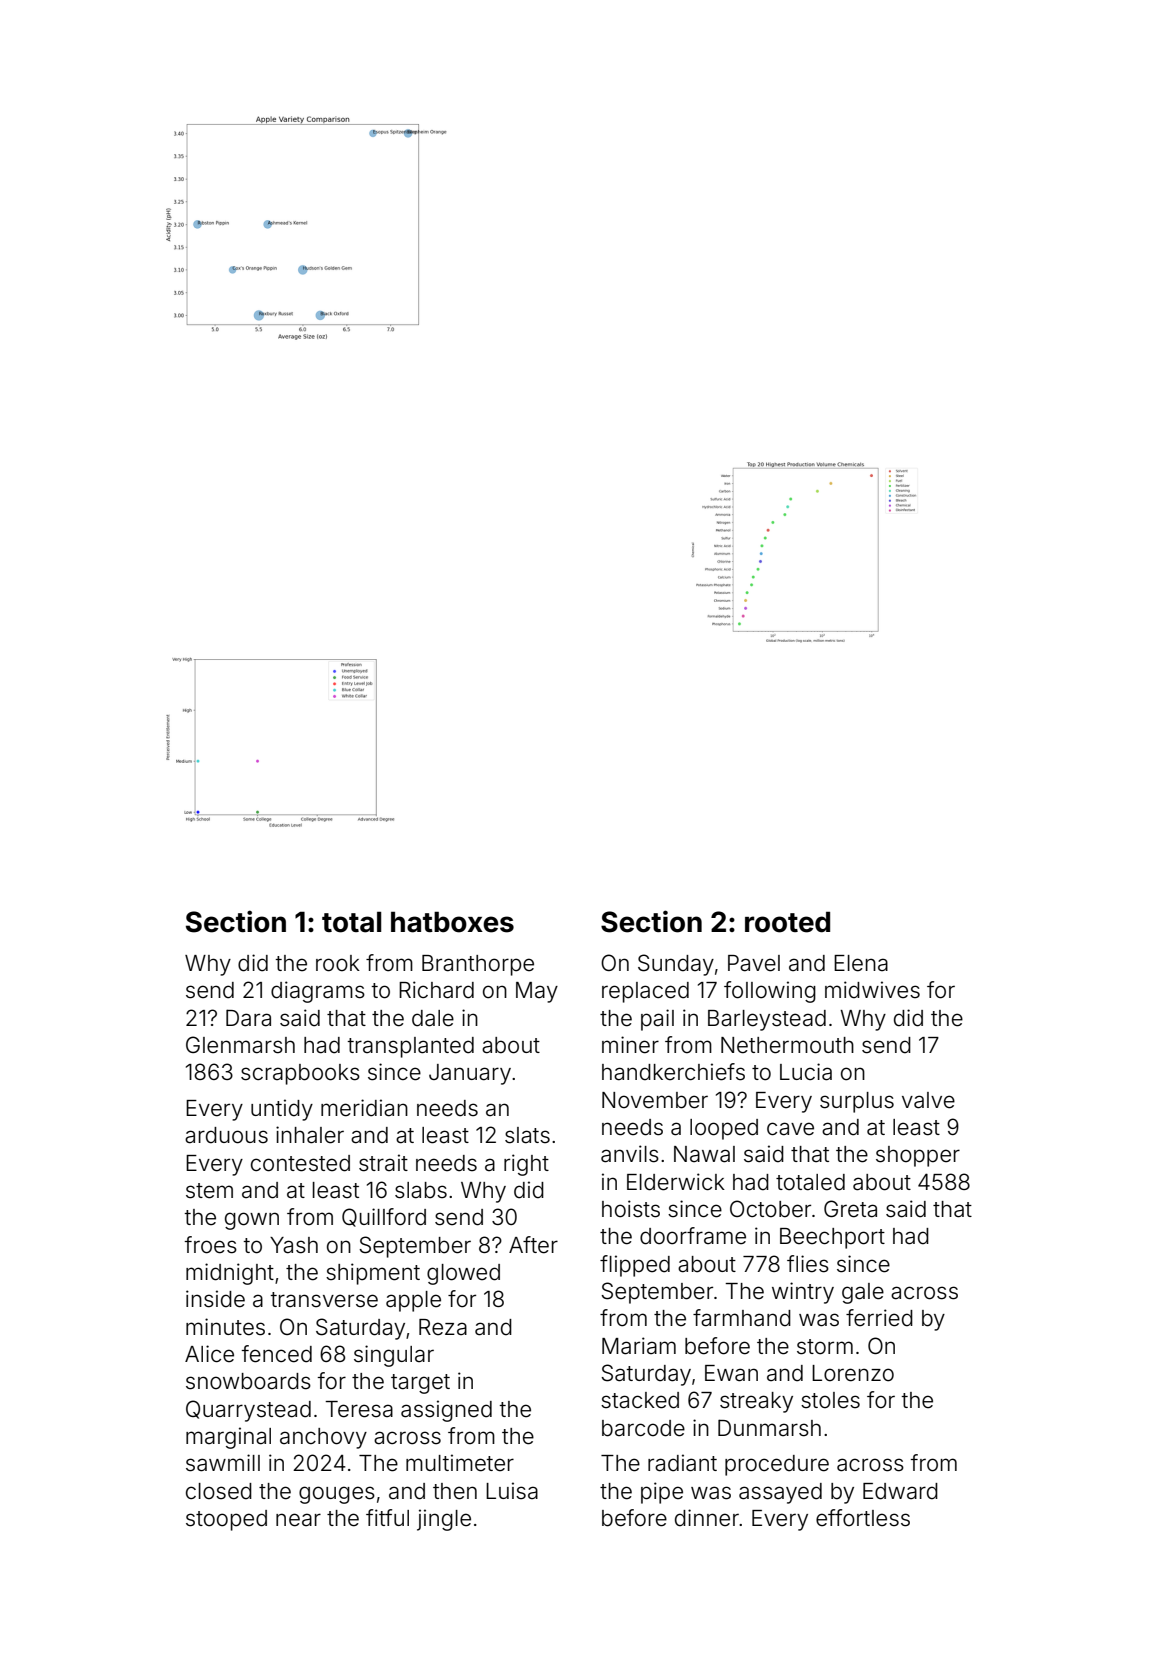 This image has width=1165, height=1654. What do you see at coordinates (364, 1108) in the image?
I see `meridian` at bounding box center [364, 1108].
